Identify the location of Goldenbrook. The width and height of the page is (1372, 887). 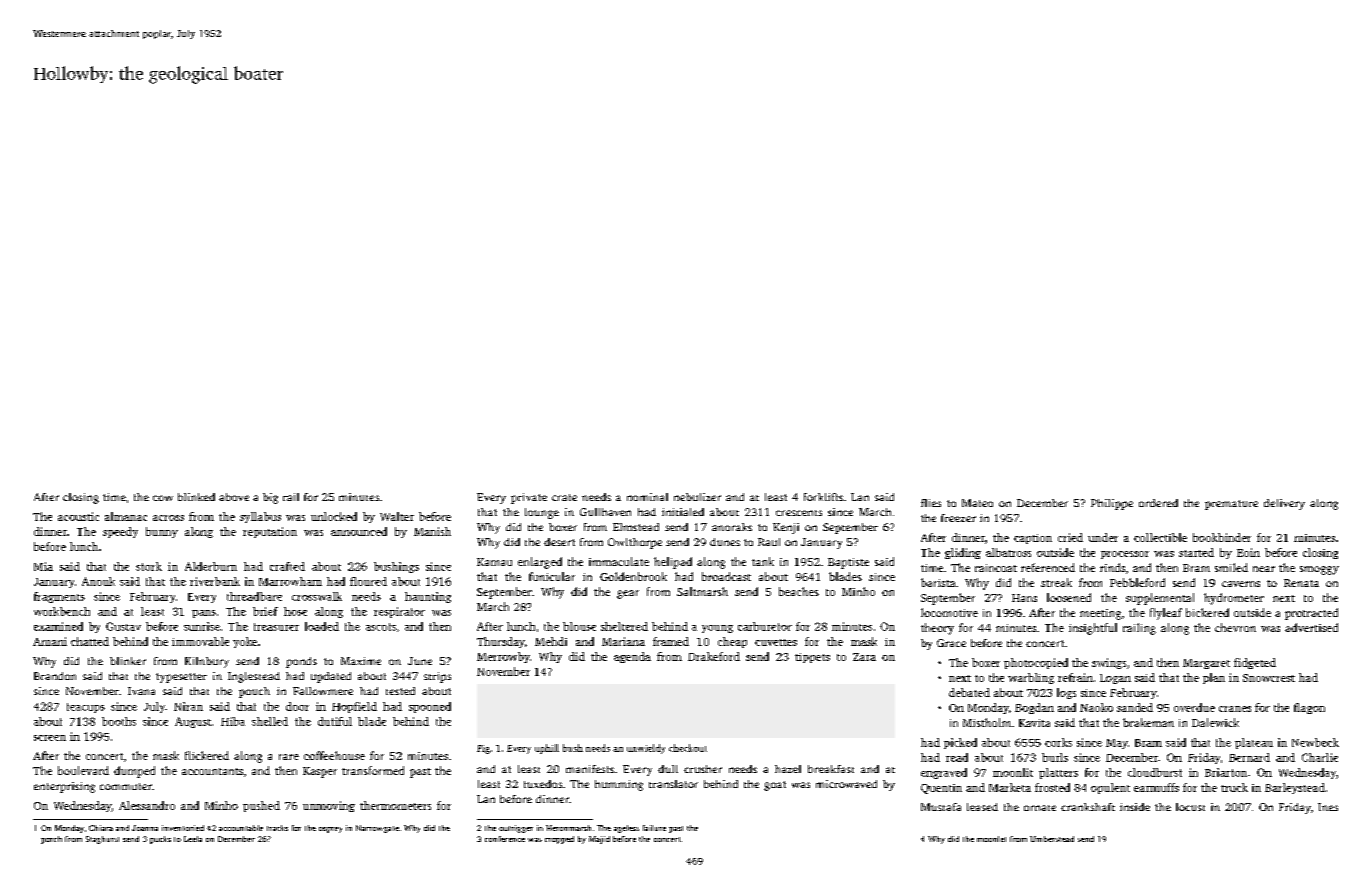
(633, 576).
